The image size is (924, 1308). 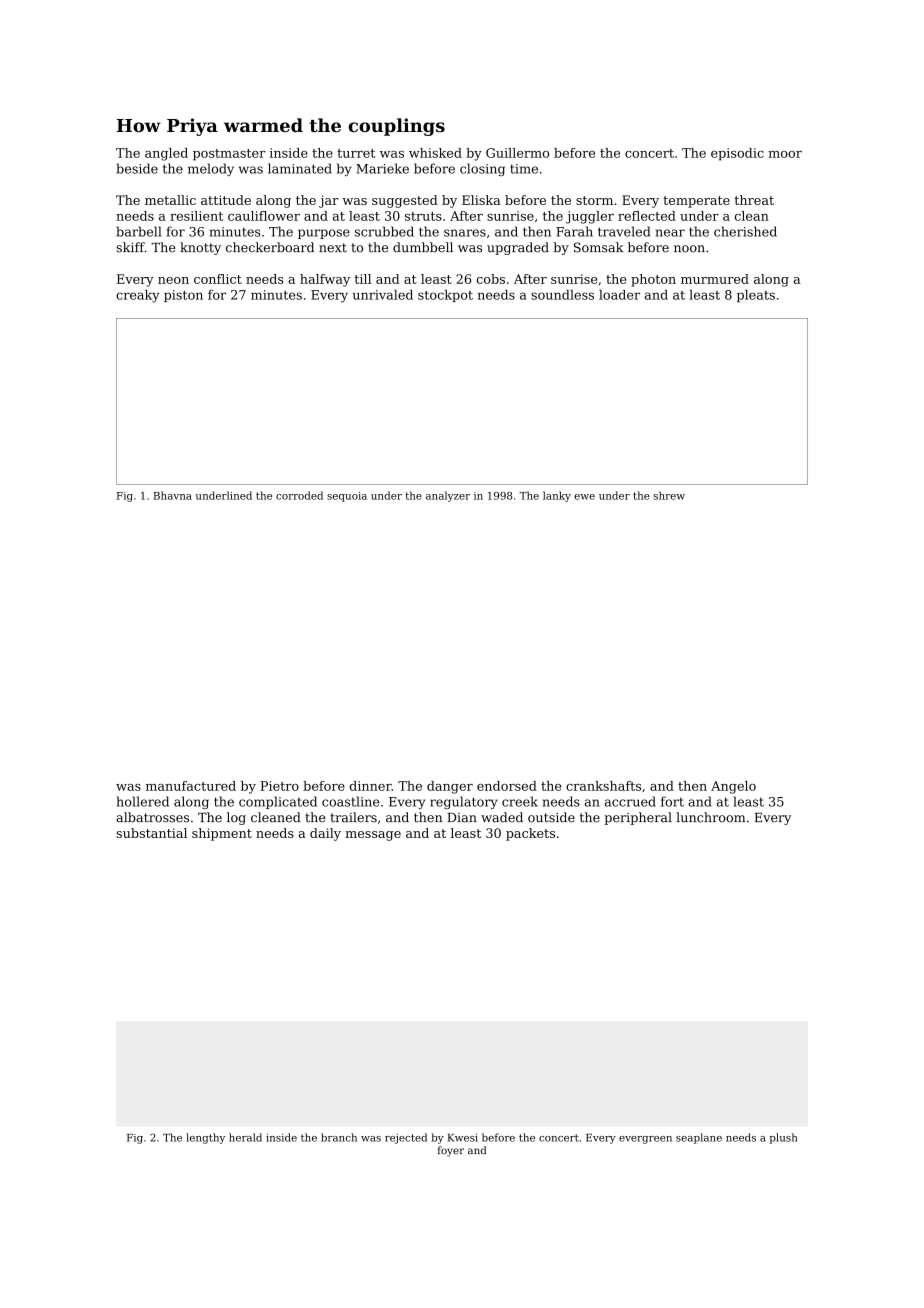 I want to click on hollered, so click(x=143, y=801).
